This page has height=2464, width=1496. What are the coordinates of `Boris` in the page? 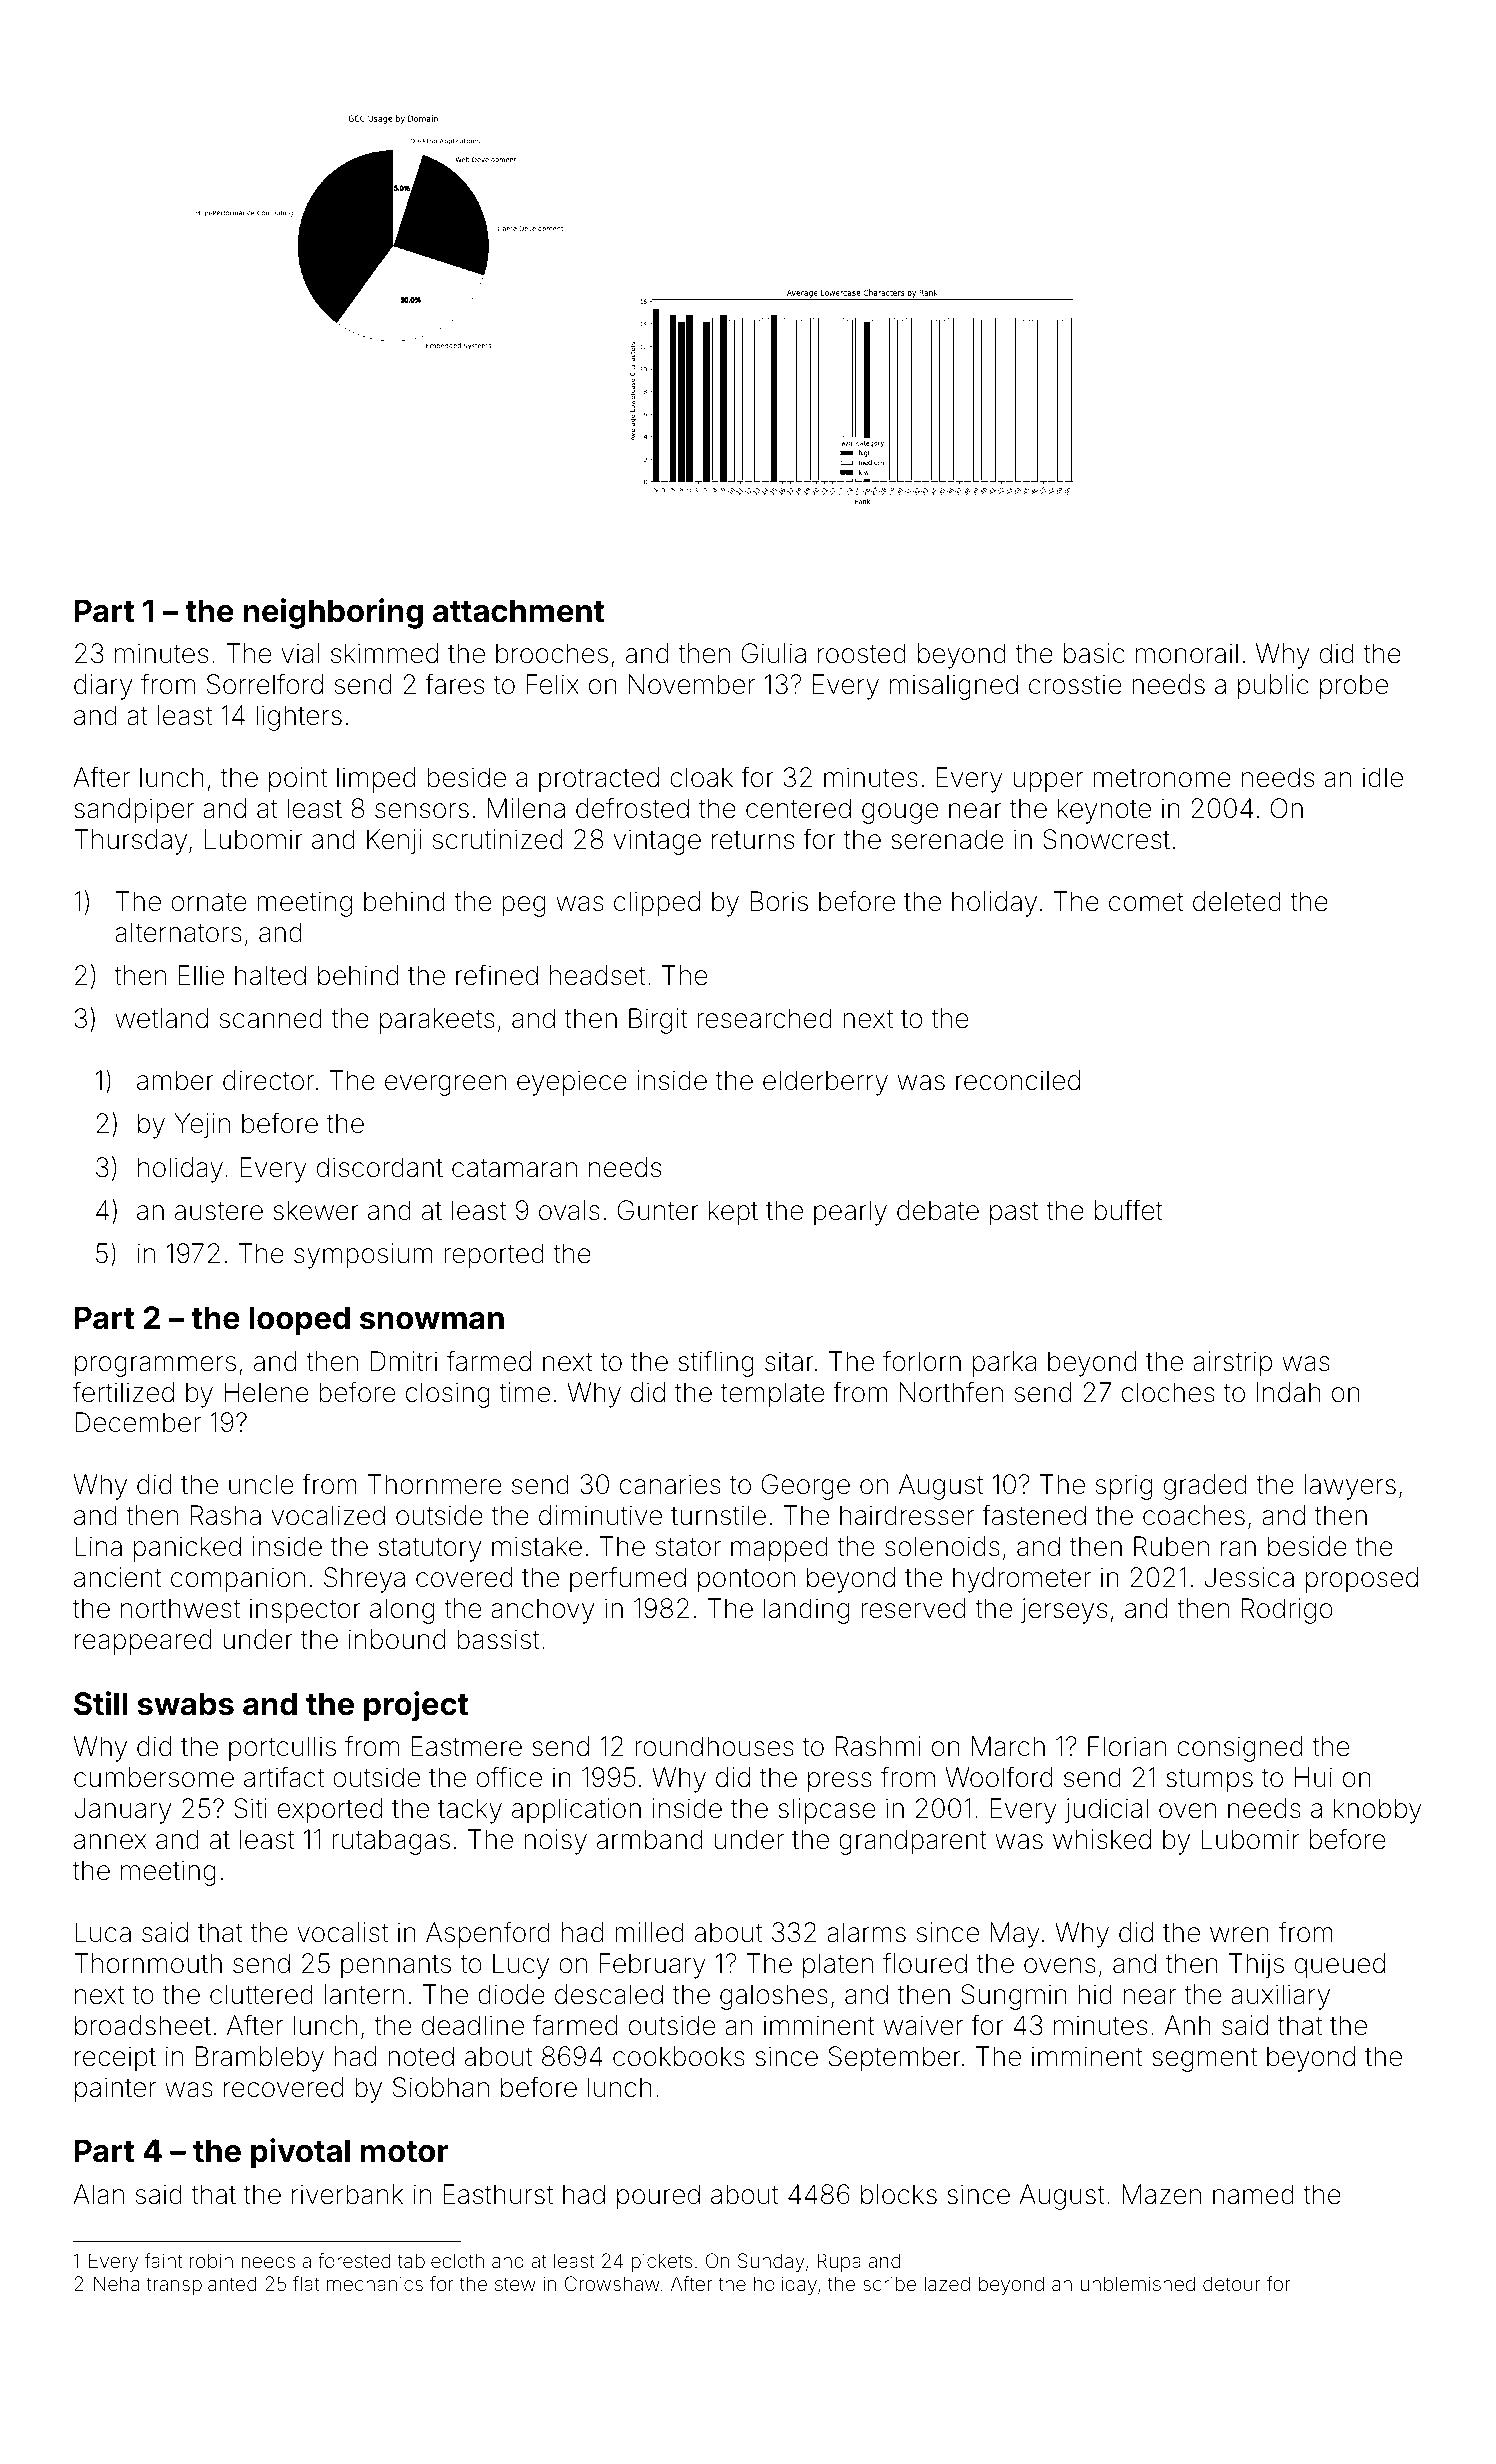 It's located at (779, 901).
